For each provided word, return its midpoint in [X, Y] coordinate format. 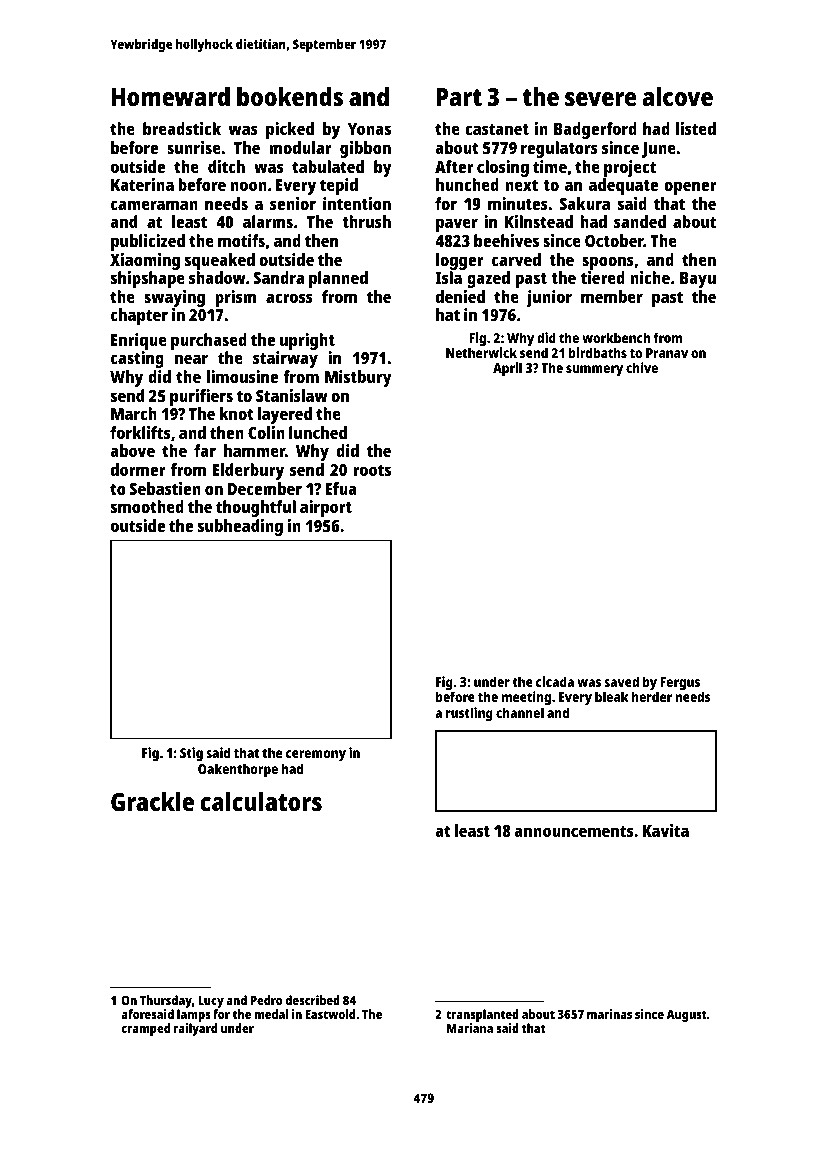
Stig [191, 754]
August [687, 1016]
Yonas [369, 129]
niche [650, 277]
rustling [469, 714]
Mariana [470, 1028]
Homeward [171, 96]
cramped [145, 1029]
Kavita [666, 830]
